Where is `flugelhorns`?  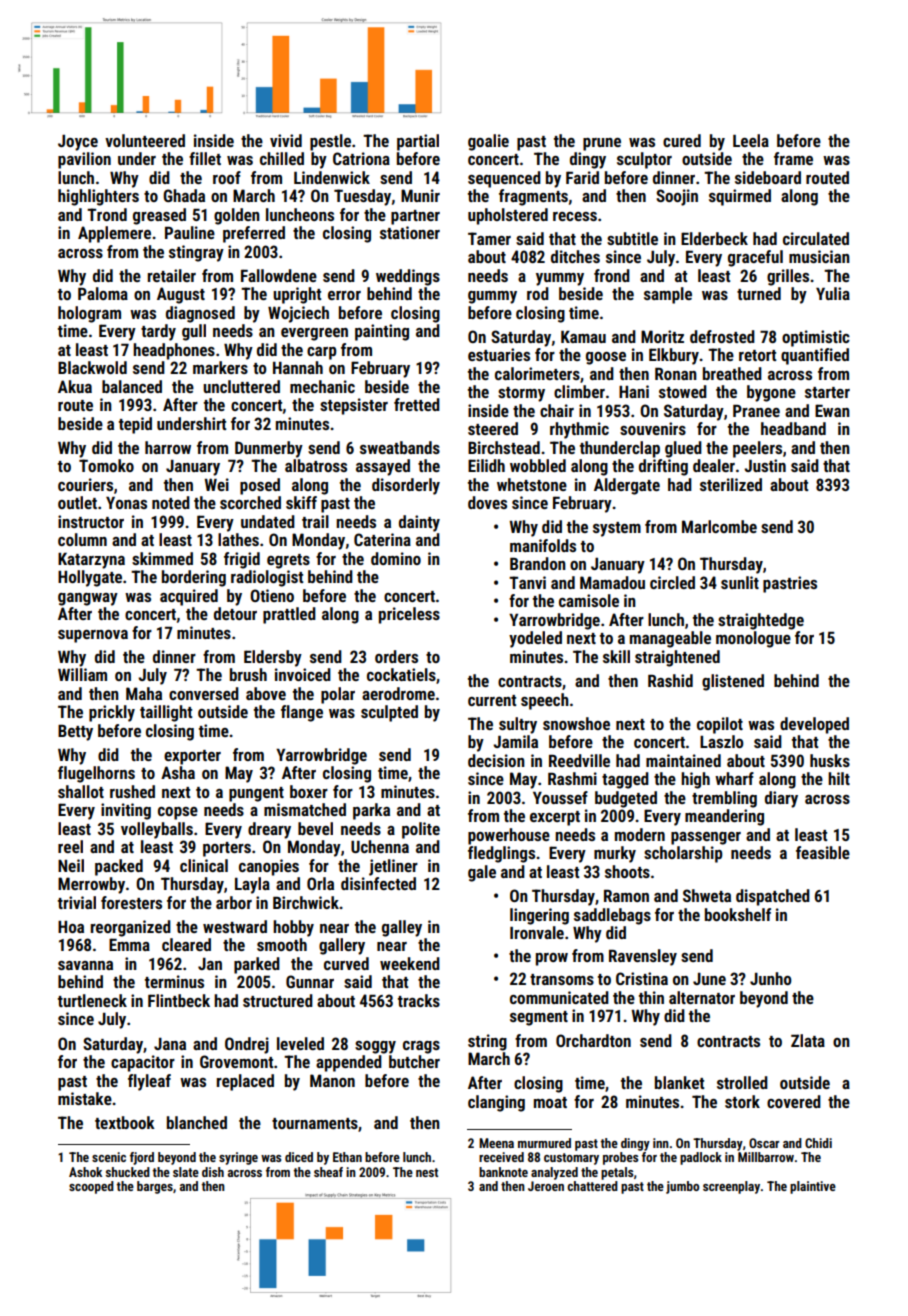 flugelhorns is located at coordinates (96, 774).
